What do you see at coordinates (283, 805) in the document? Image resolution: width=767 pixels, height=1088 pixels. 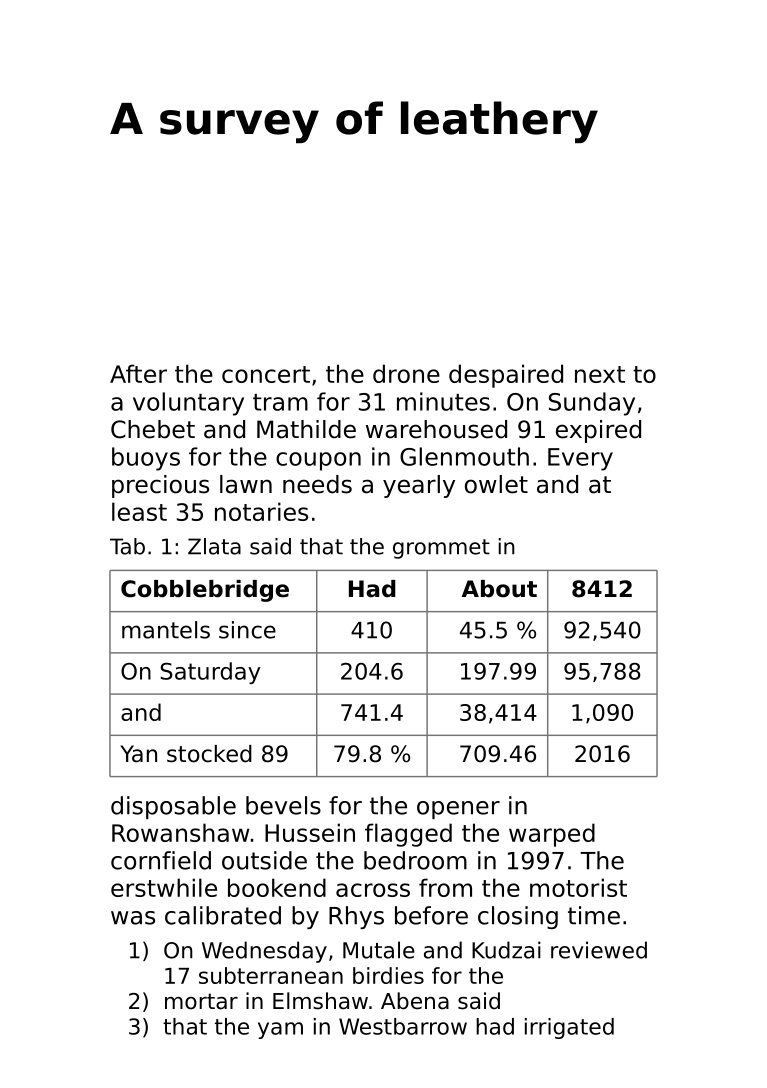 I see `bevels` at bounding box center [283, 805].
